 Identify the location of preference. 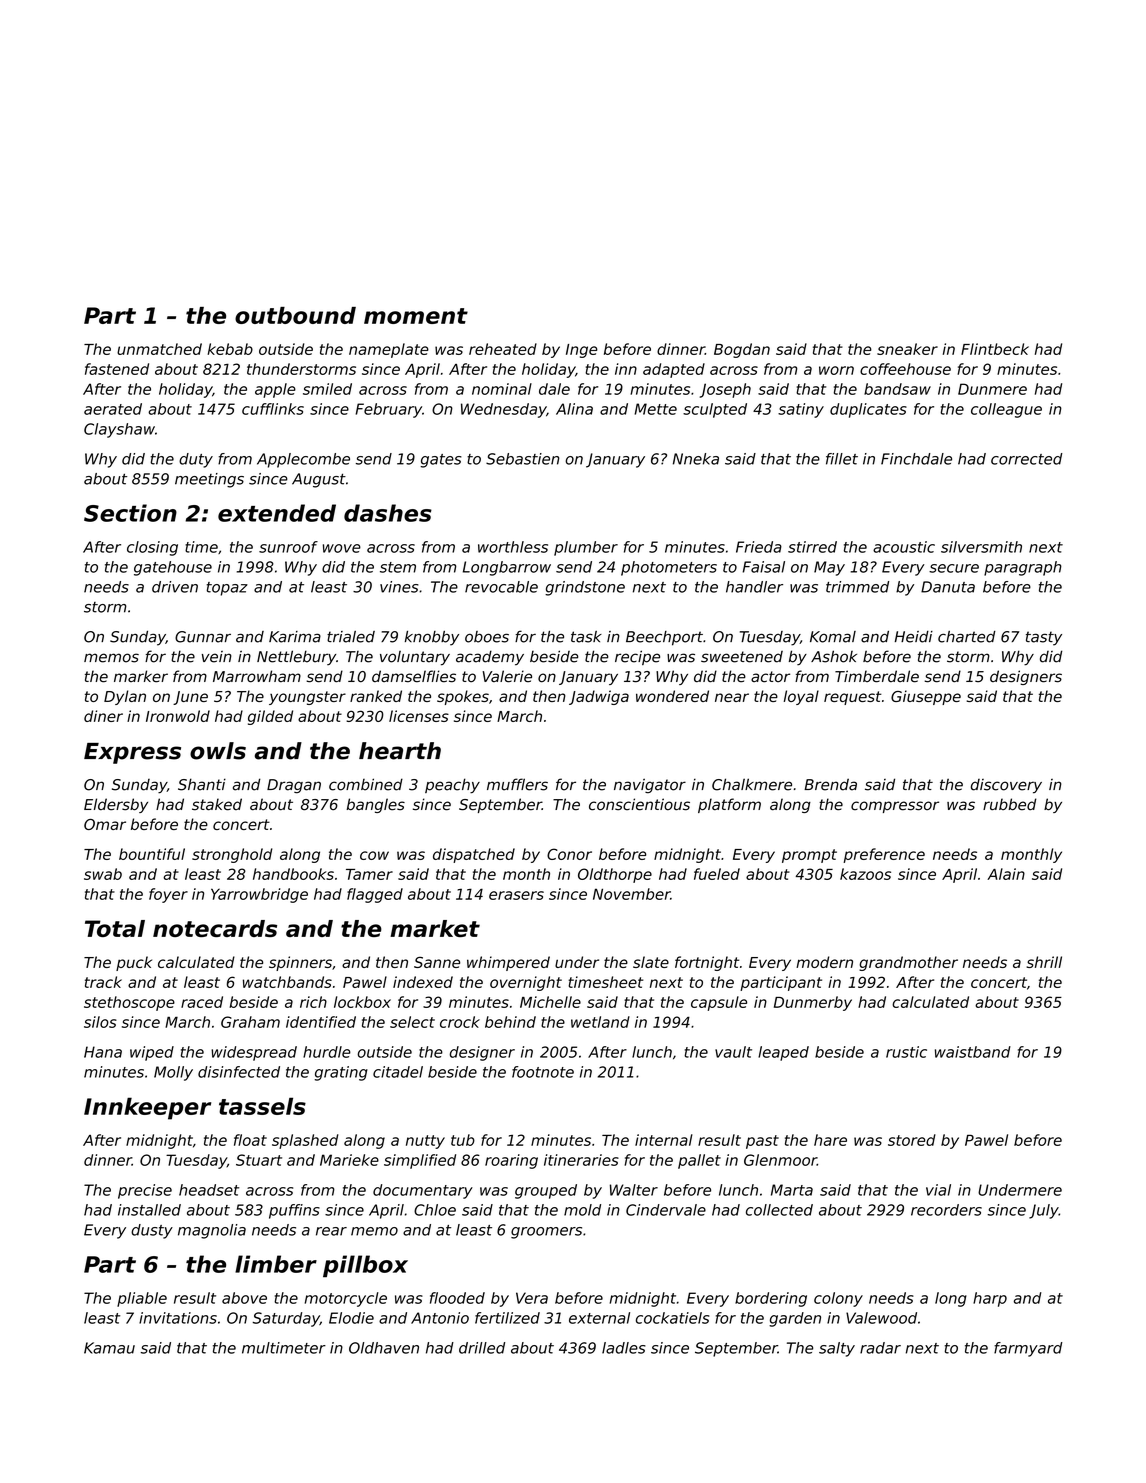
(884, 855).
